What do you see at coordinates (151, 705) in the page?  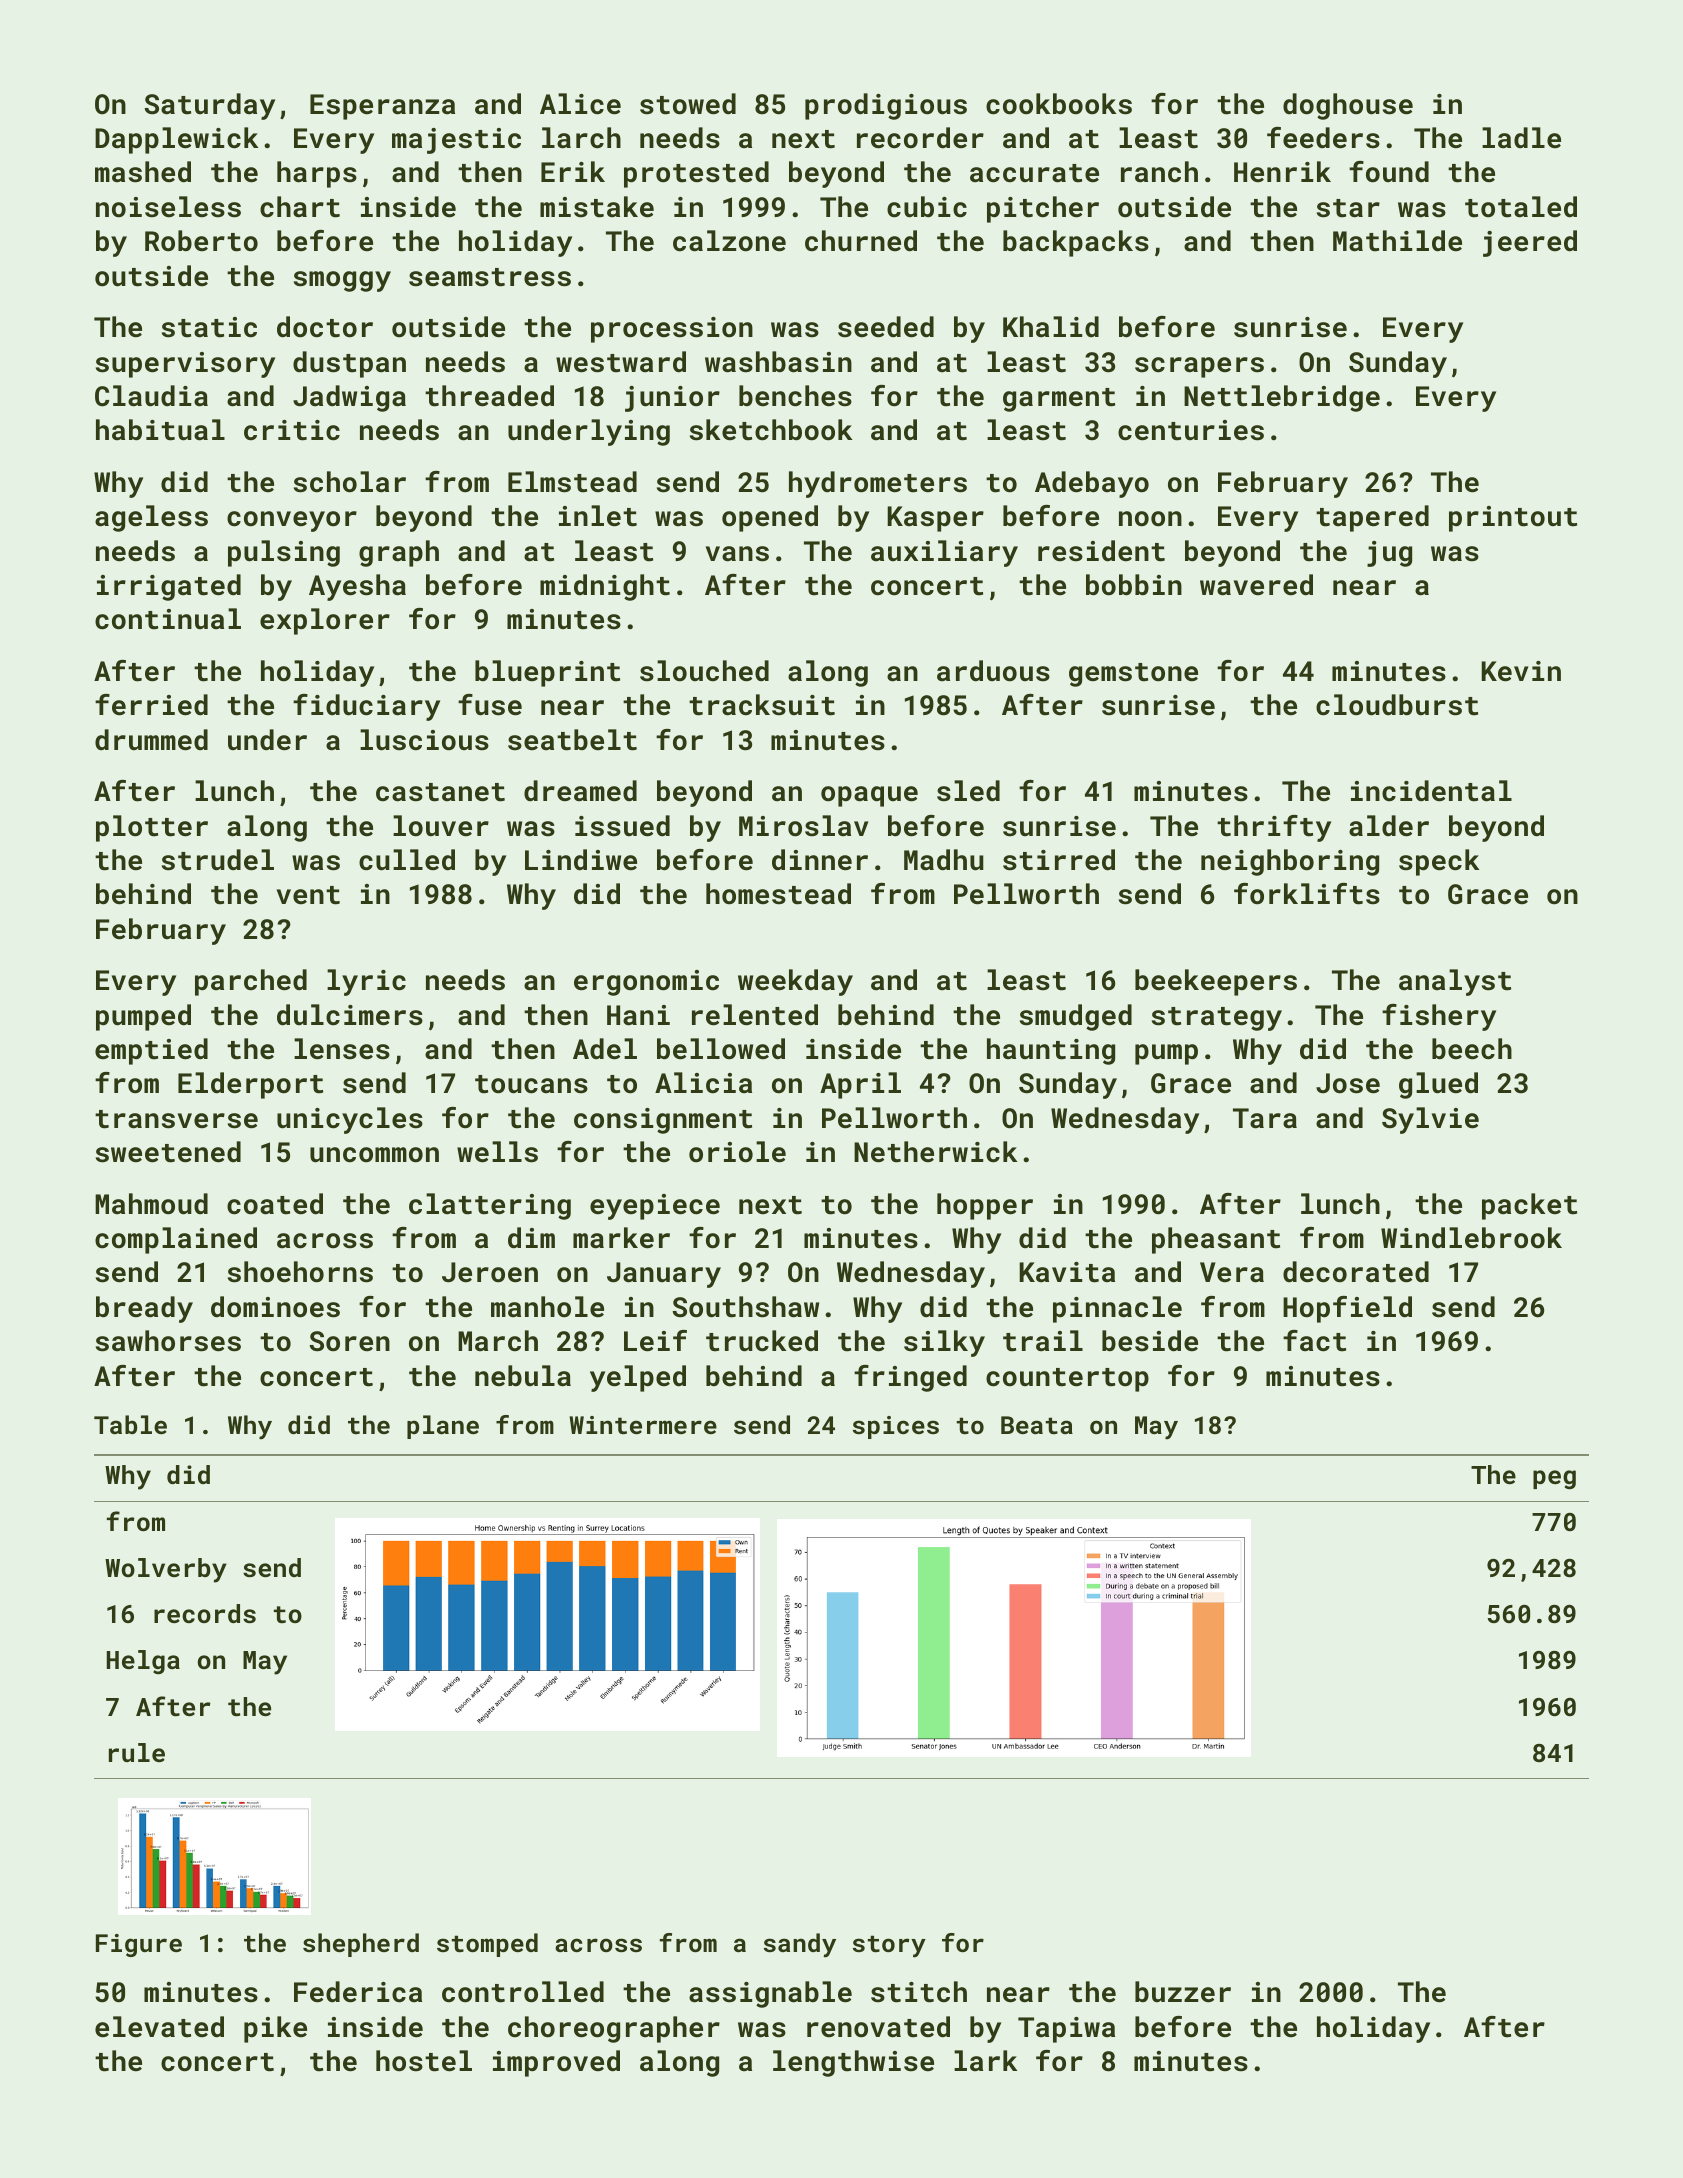 I see `ferried` at bounding box center [151, 705].
